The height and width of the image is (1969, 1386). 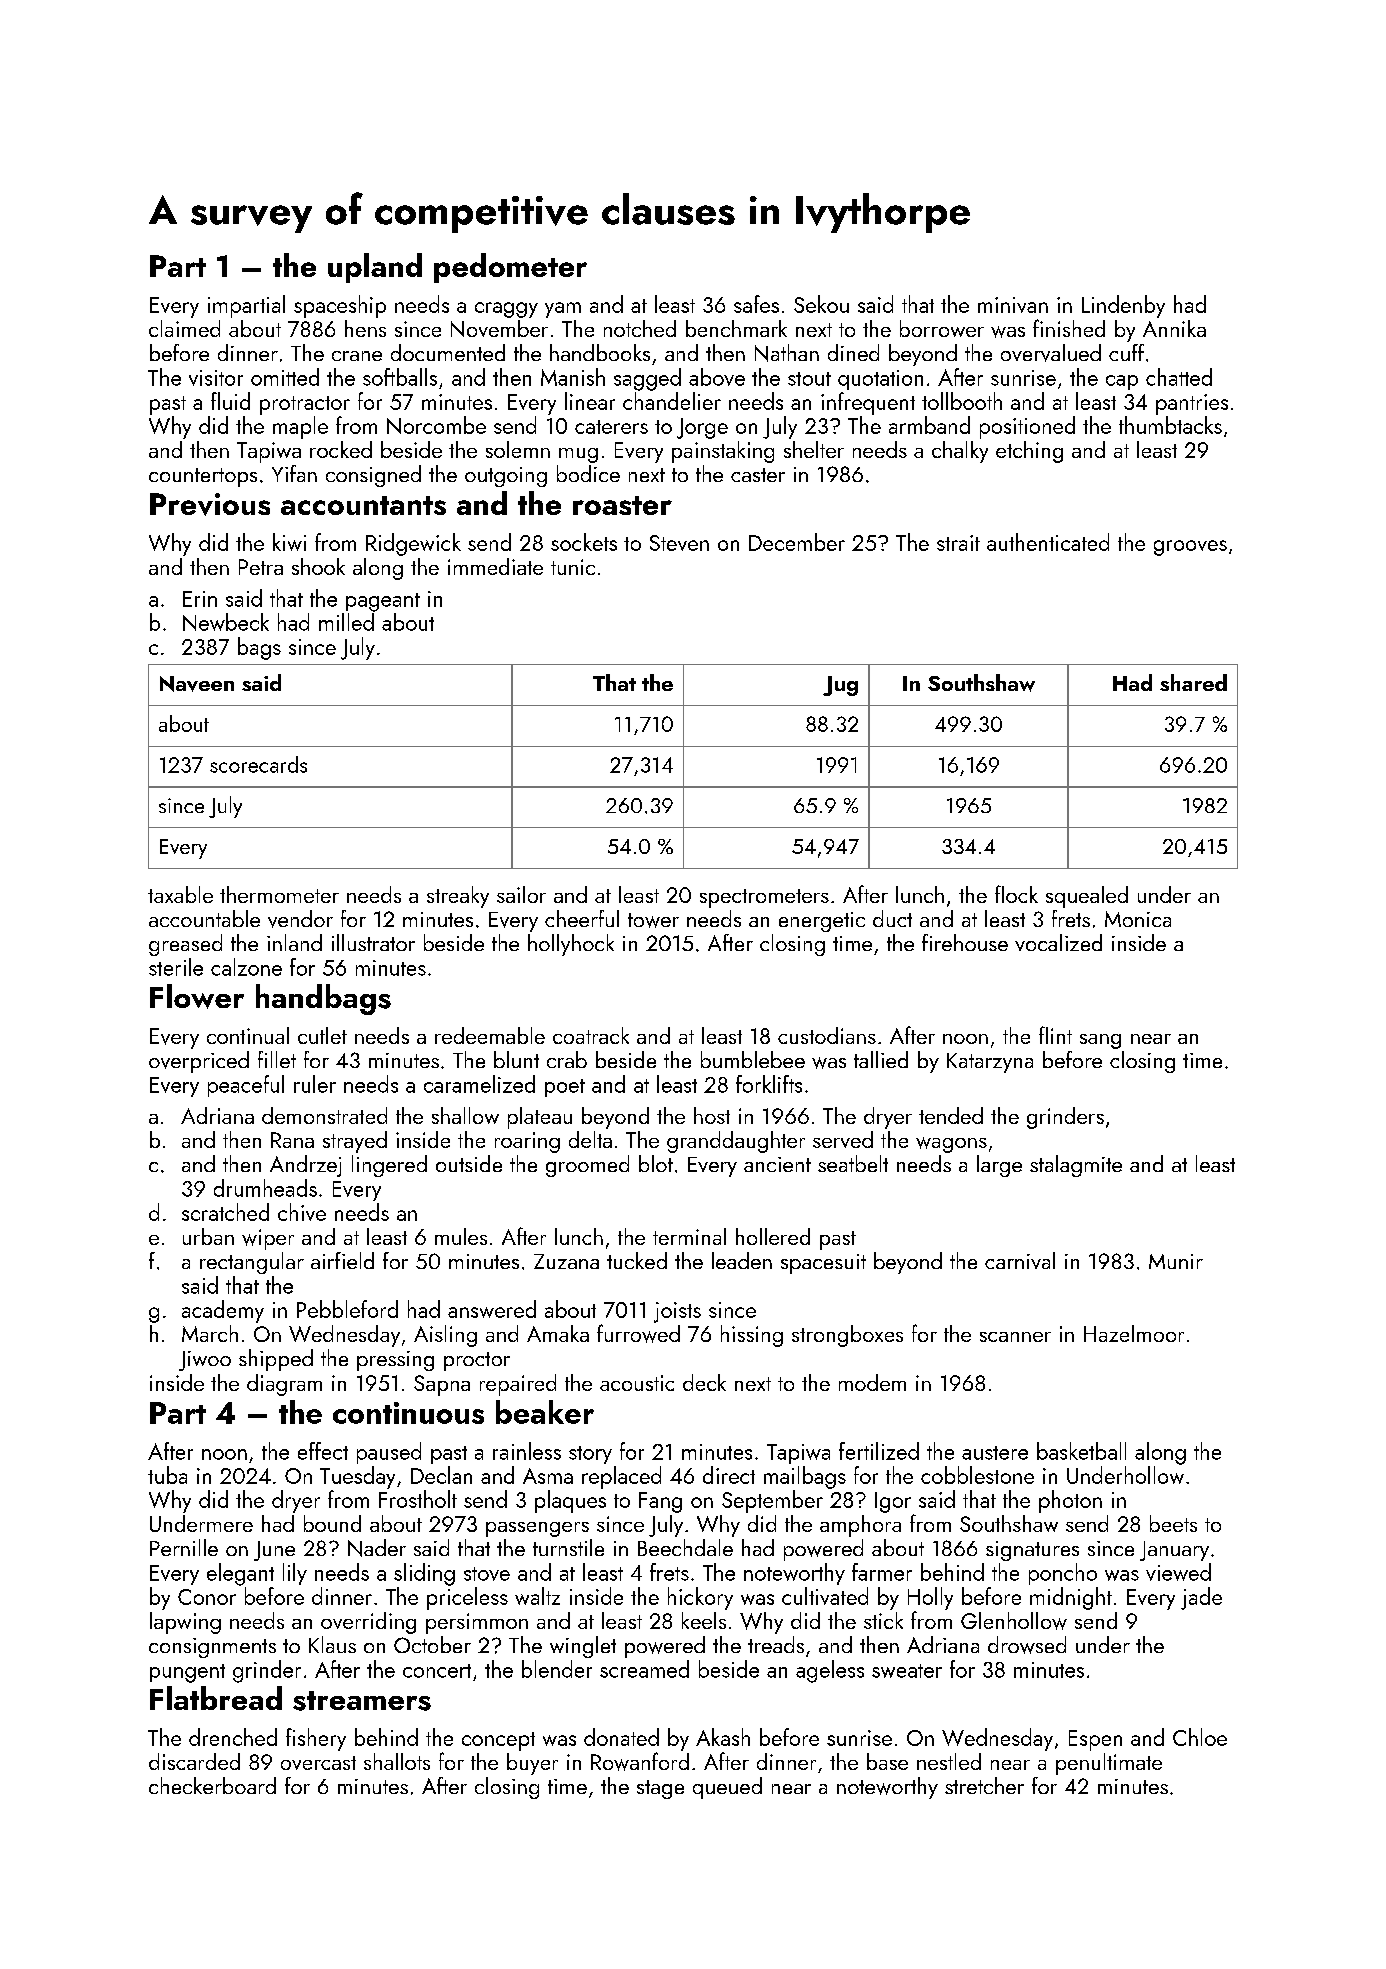 I want to click on bumblebee, so click(x=753, y=1059).
